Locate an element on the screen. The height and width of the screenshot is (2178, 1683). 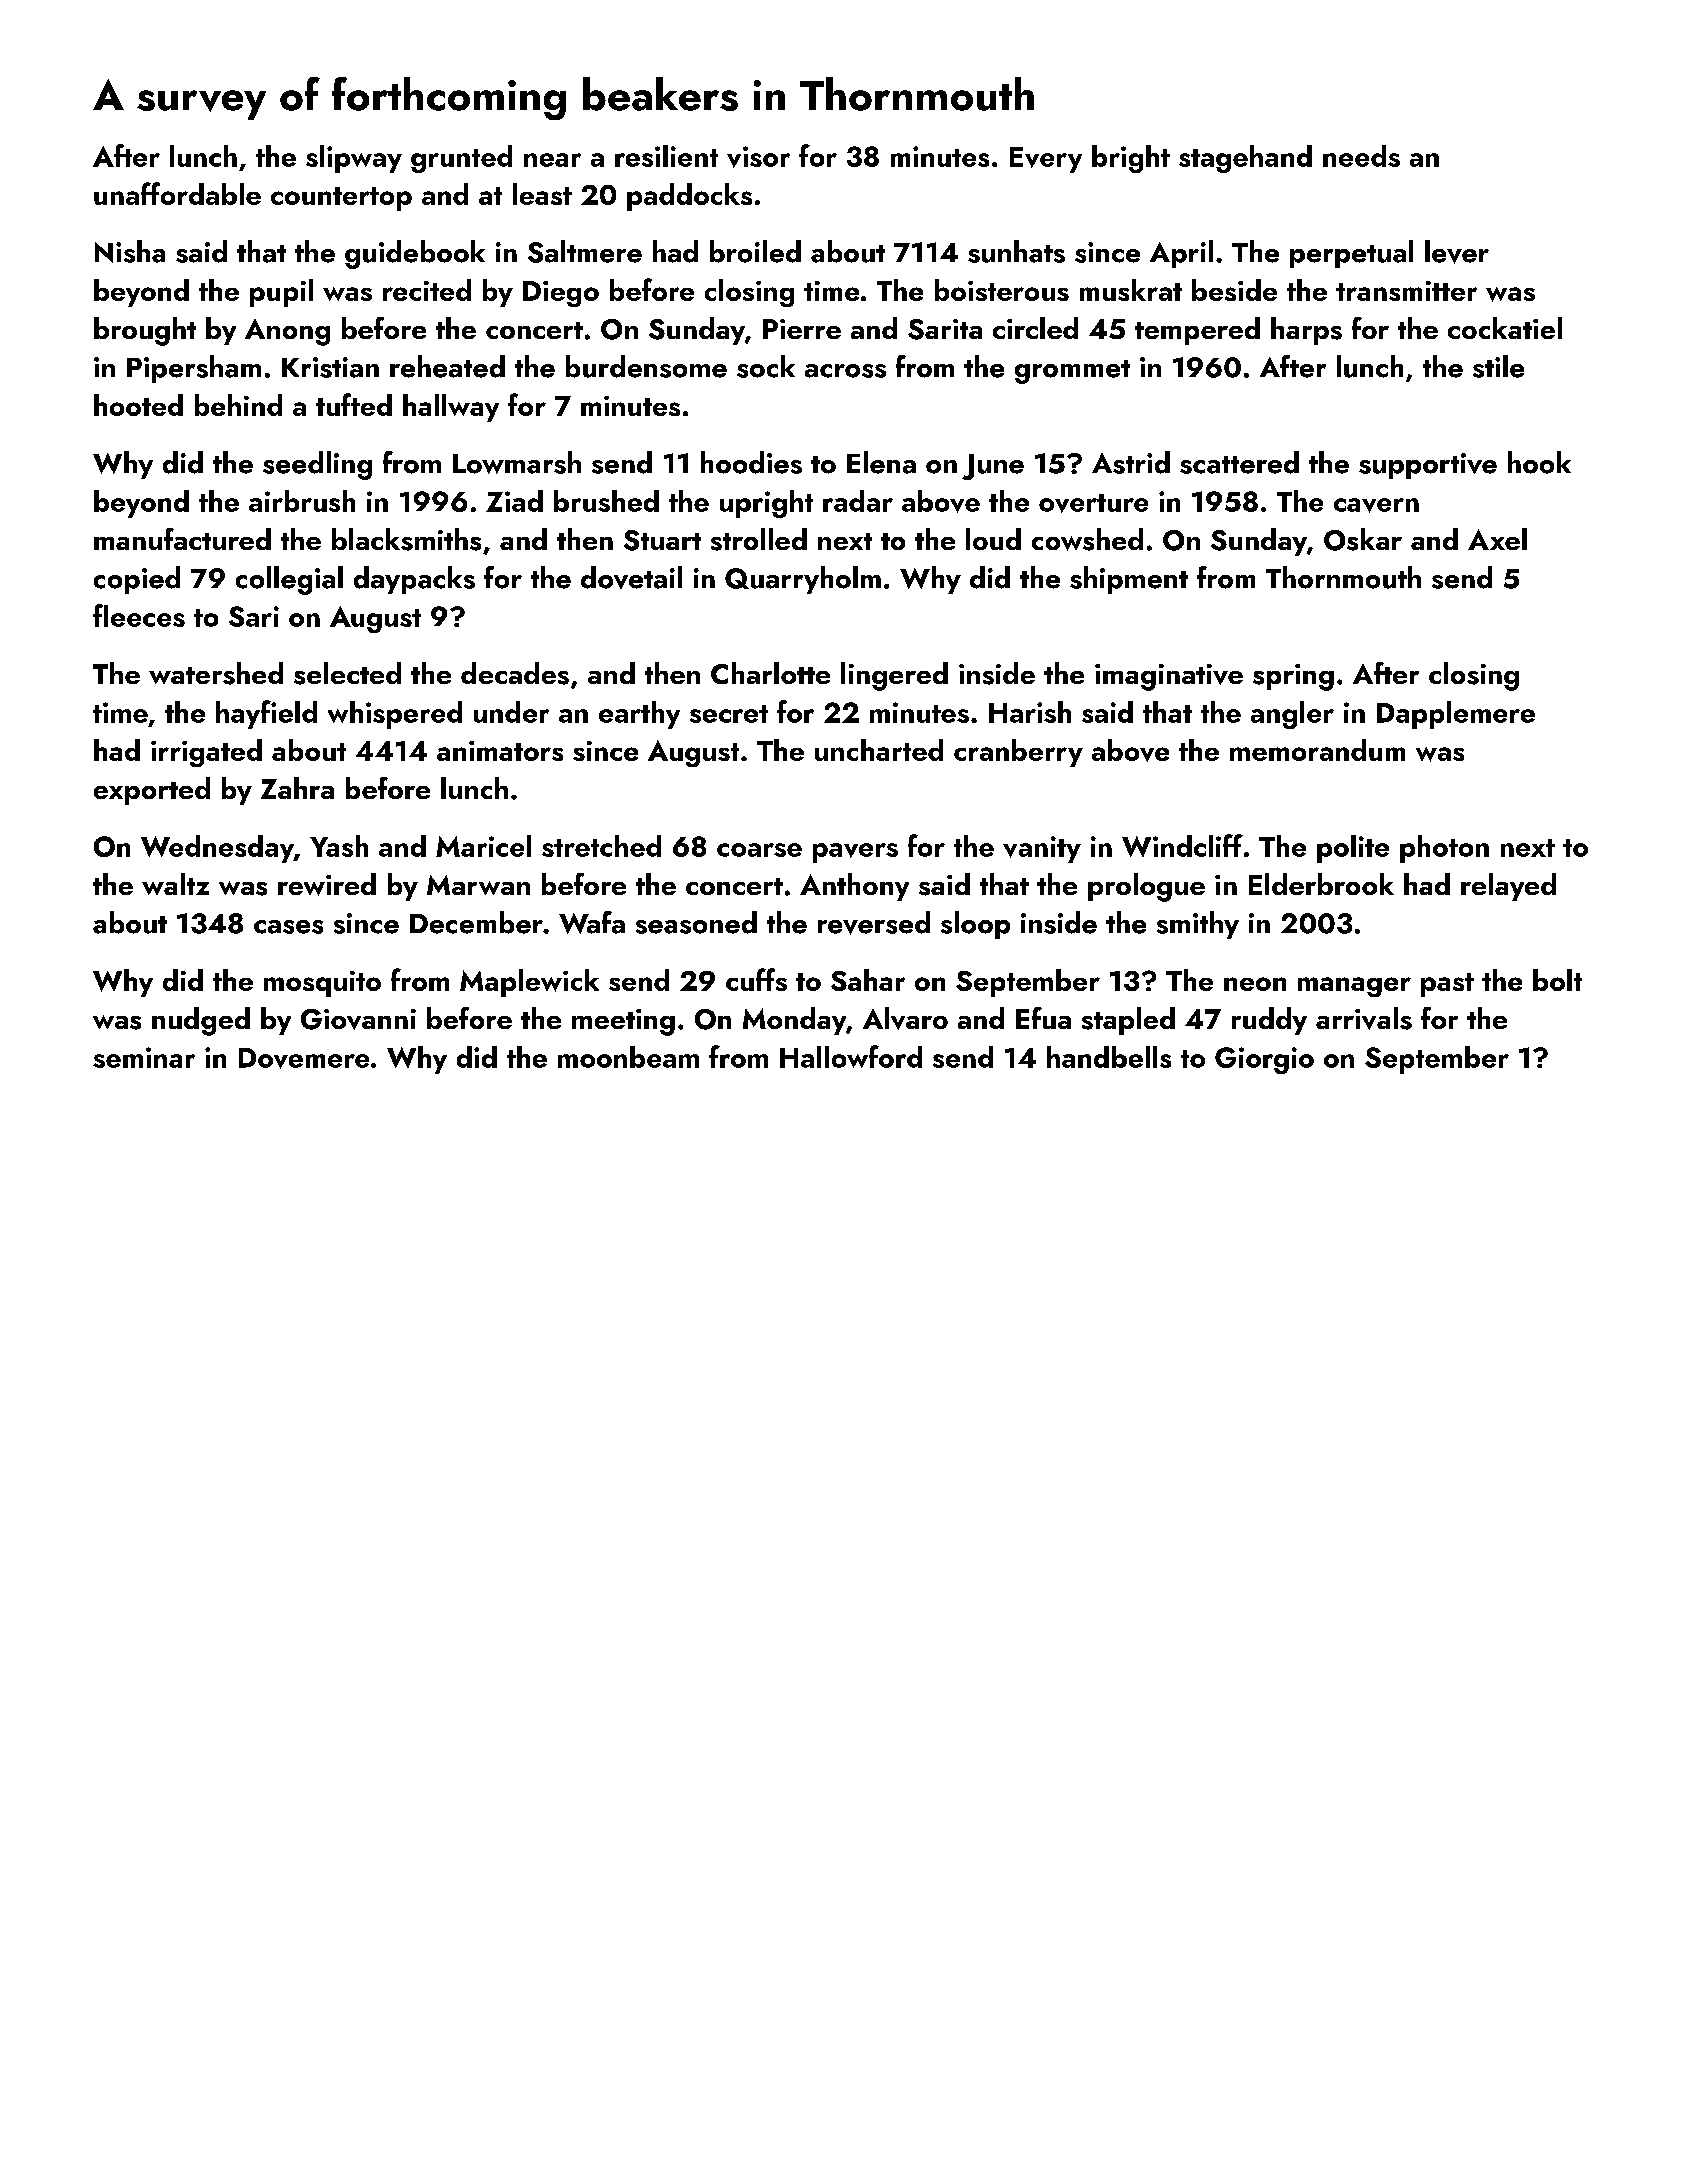
memorandum is located at coordinates (1317, 750).
